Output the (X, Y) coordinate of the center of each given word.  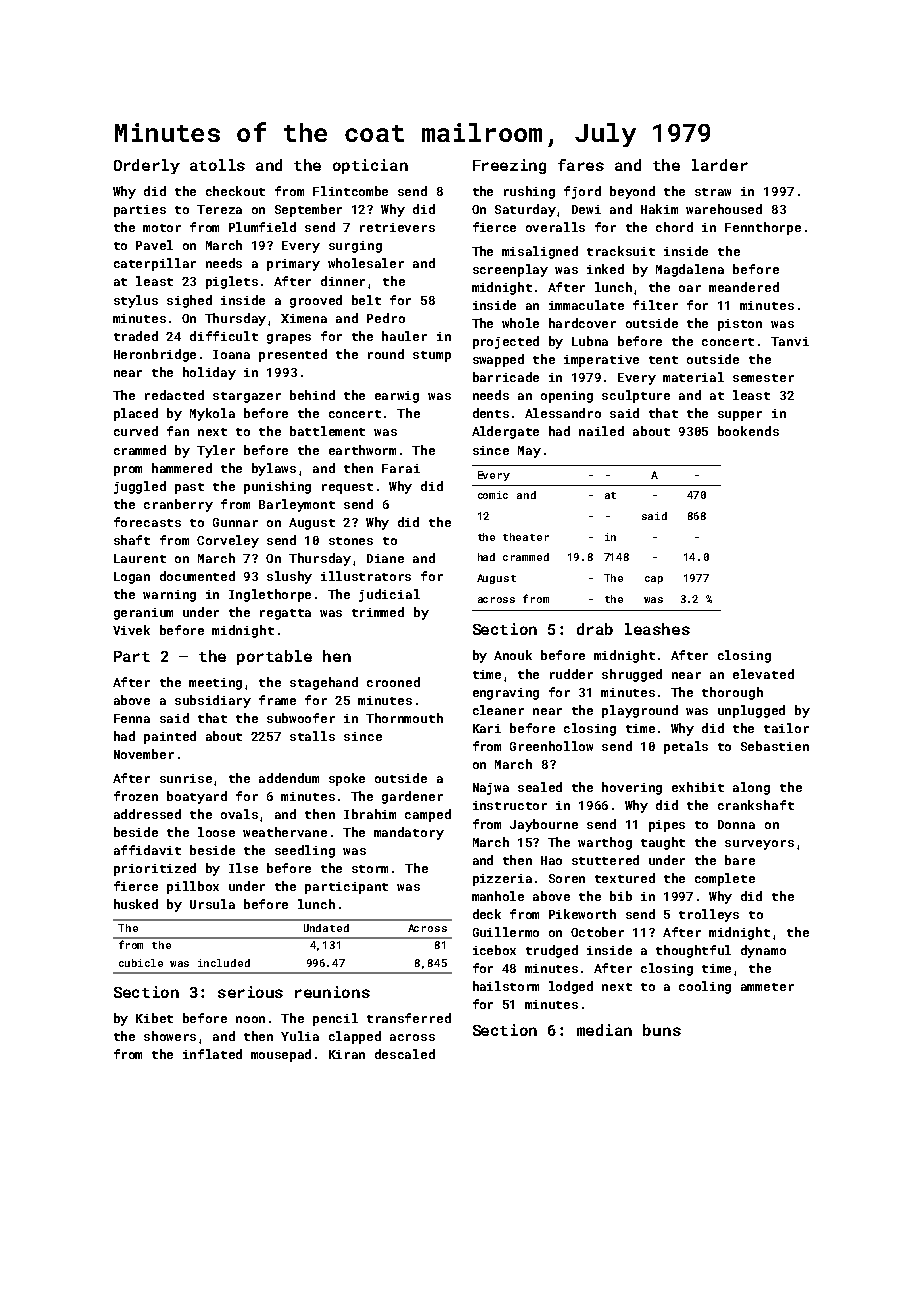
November (144, 754)
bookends (748, 431)
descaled (405, 1054)
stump (432, 356)
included (224, 963)
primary (293, 265)
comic (493, 495)
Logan (132, 578)
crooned (393, 682)
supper (740, 416)
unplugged (751, 711)
